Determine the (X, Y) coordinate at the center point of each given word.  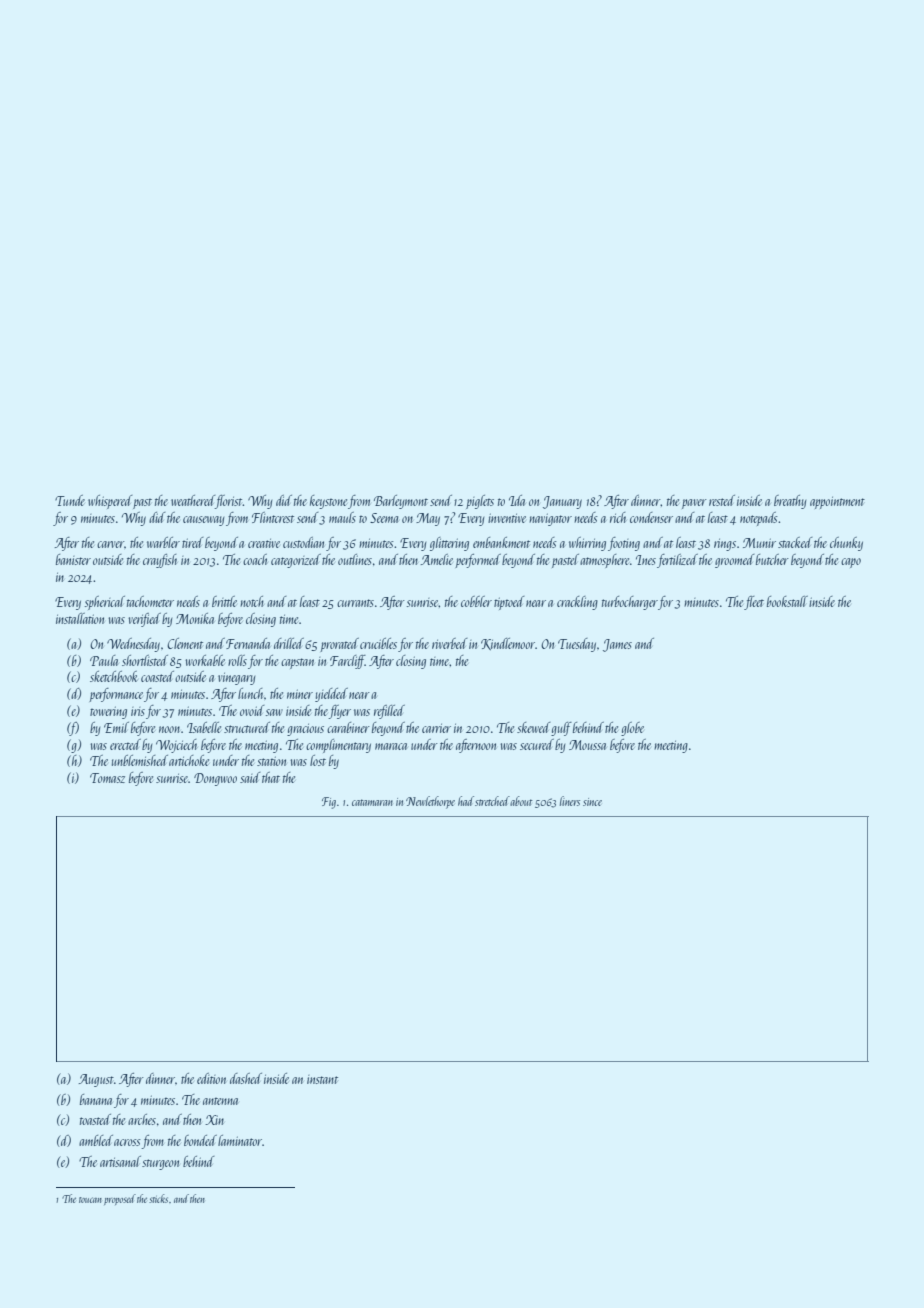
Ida (517, 500)
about (521, 801)
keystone (328, 502)
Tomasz (107, 778)
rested (722, 500)
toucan (90, 1200)
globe (632, 729)
